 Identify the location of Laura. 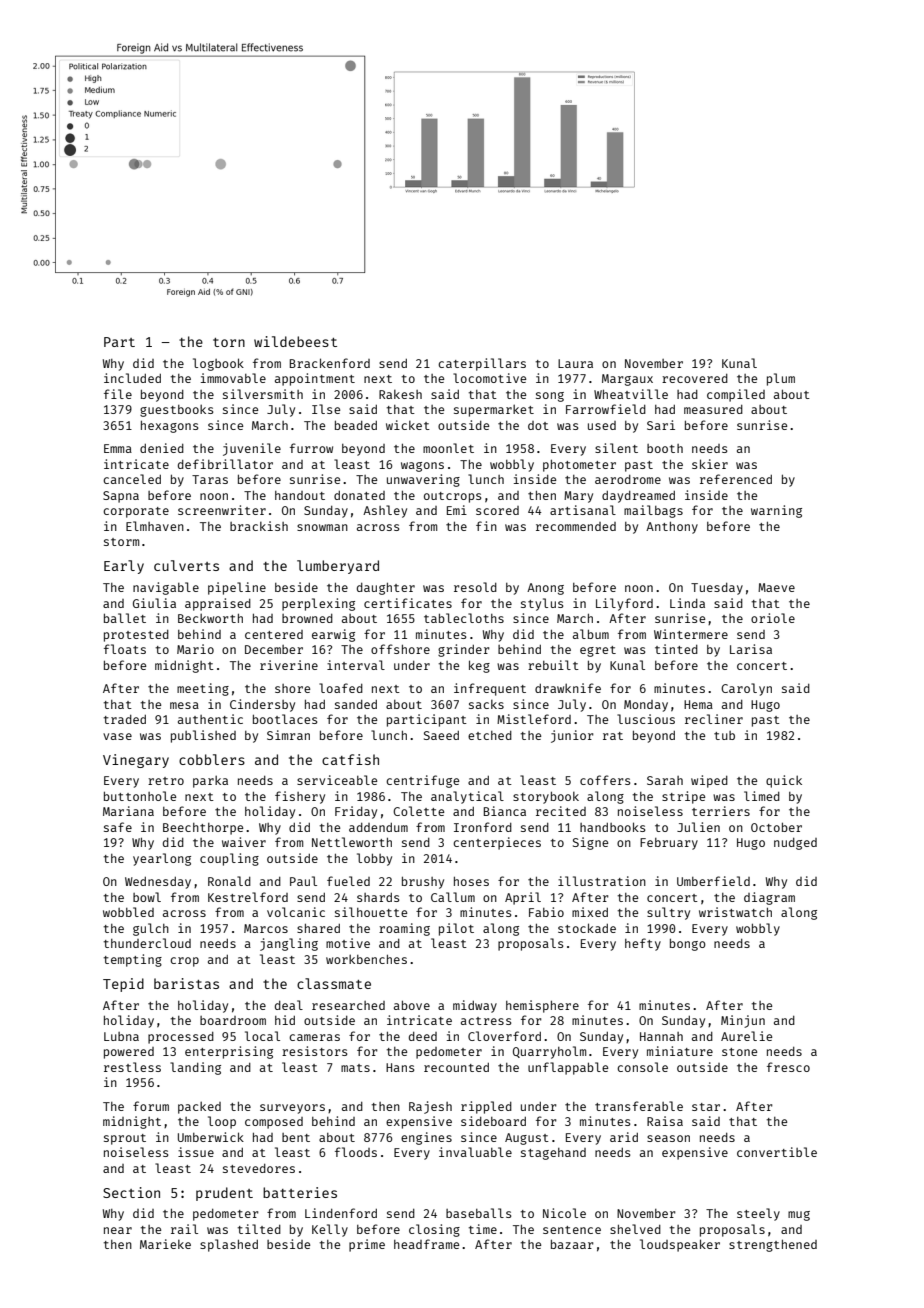
(575, 363).
